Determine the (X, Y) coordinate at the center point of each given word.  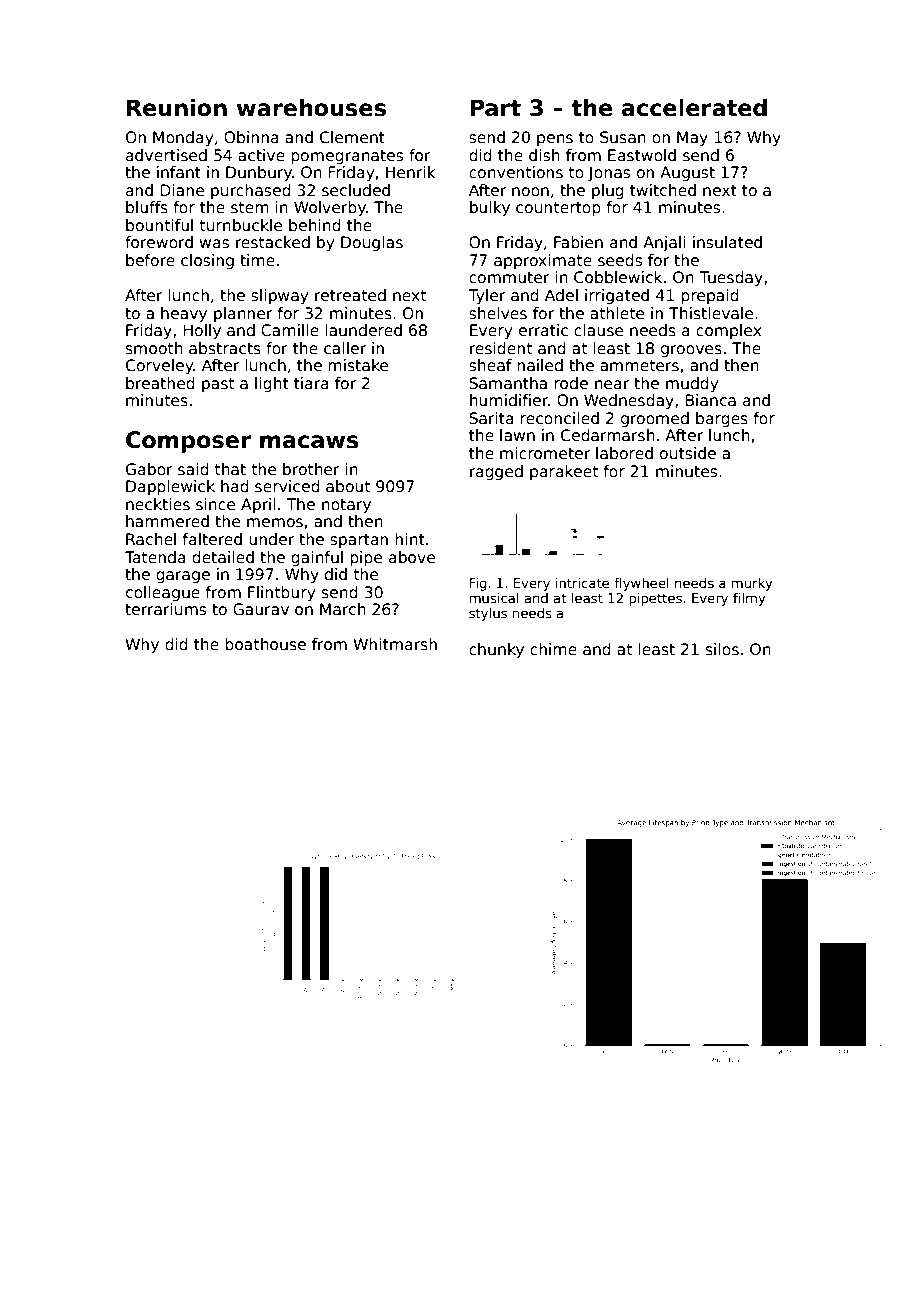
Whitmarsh (395, 644)
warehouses (311, 108)
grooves (691, 351)
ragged (496, 472)
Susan (623, 137)
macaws (309, 442)
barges (722, 419)
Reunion (177, 108)
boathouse (265, 644)
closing (207, 261)
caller (345, 348)
